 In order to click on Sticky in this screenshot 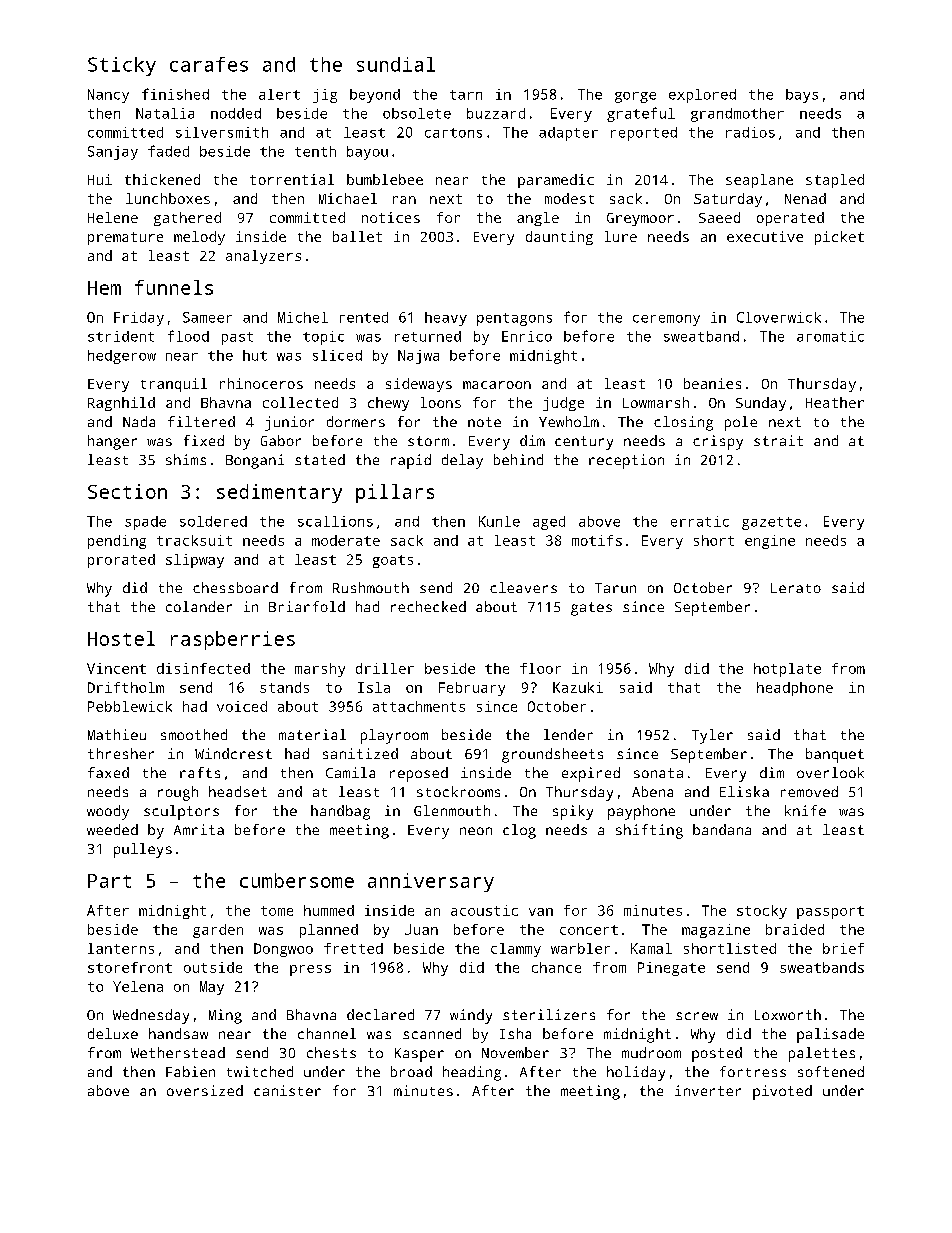, I will do `click(122, 66)`.
